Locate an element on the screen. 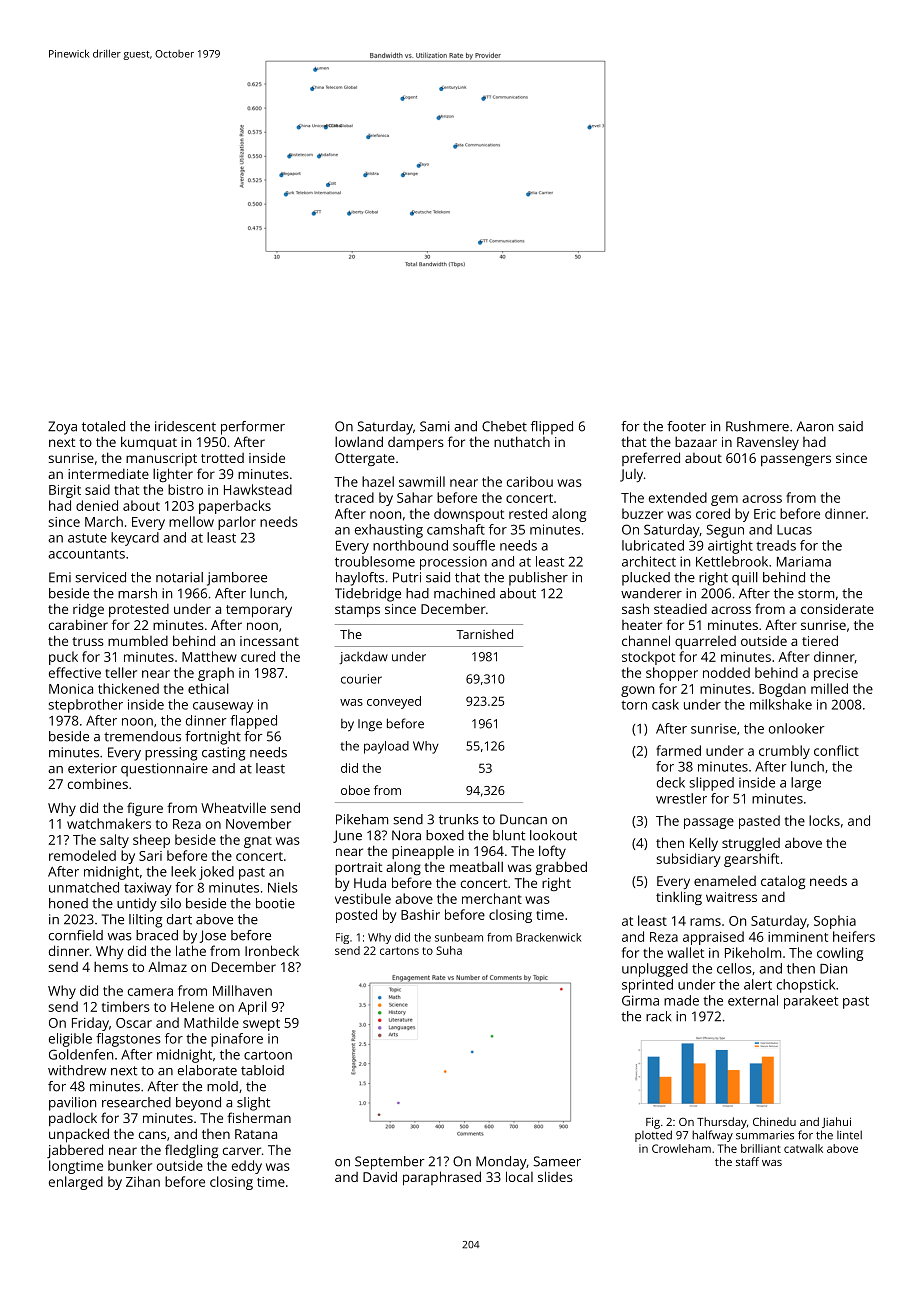  Sami is located at coordinates (435, 426).
